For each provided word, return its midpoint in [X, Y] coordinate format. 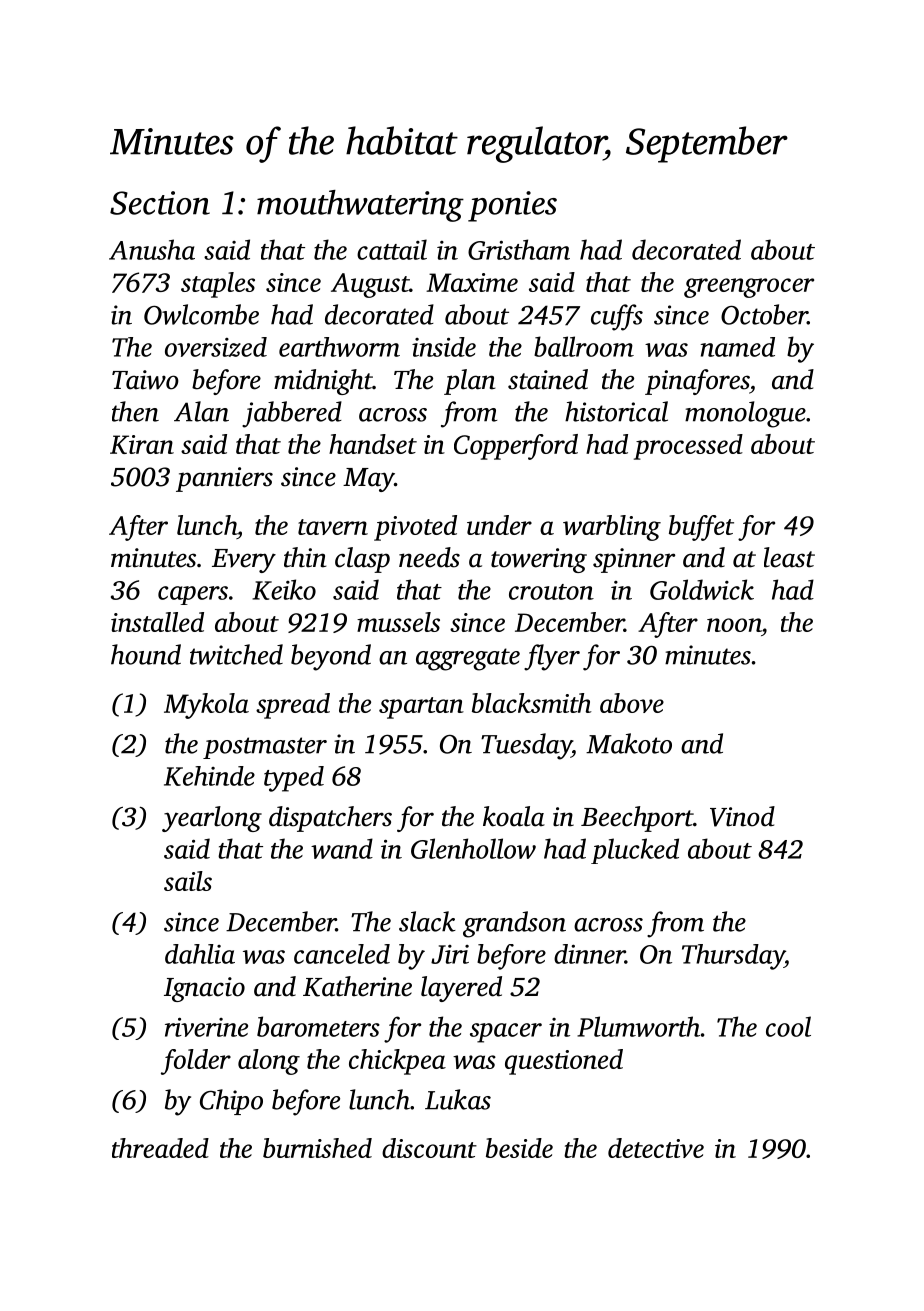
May [368, 480]
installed [157, 622]
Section [160, 203]
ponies [512, 206]
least [789, 557]
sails [188, 881]
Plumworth [638, 1026]
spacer [506, 1033]
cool [788, 1026]
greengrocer [749, 288]
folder [196, 1062]
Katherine [357, 986]
